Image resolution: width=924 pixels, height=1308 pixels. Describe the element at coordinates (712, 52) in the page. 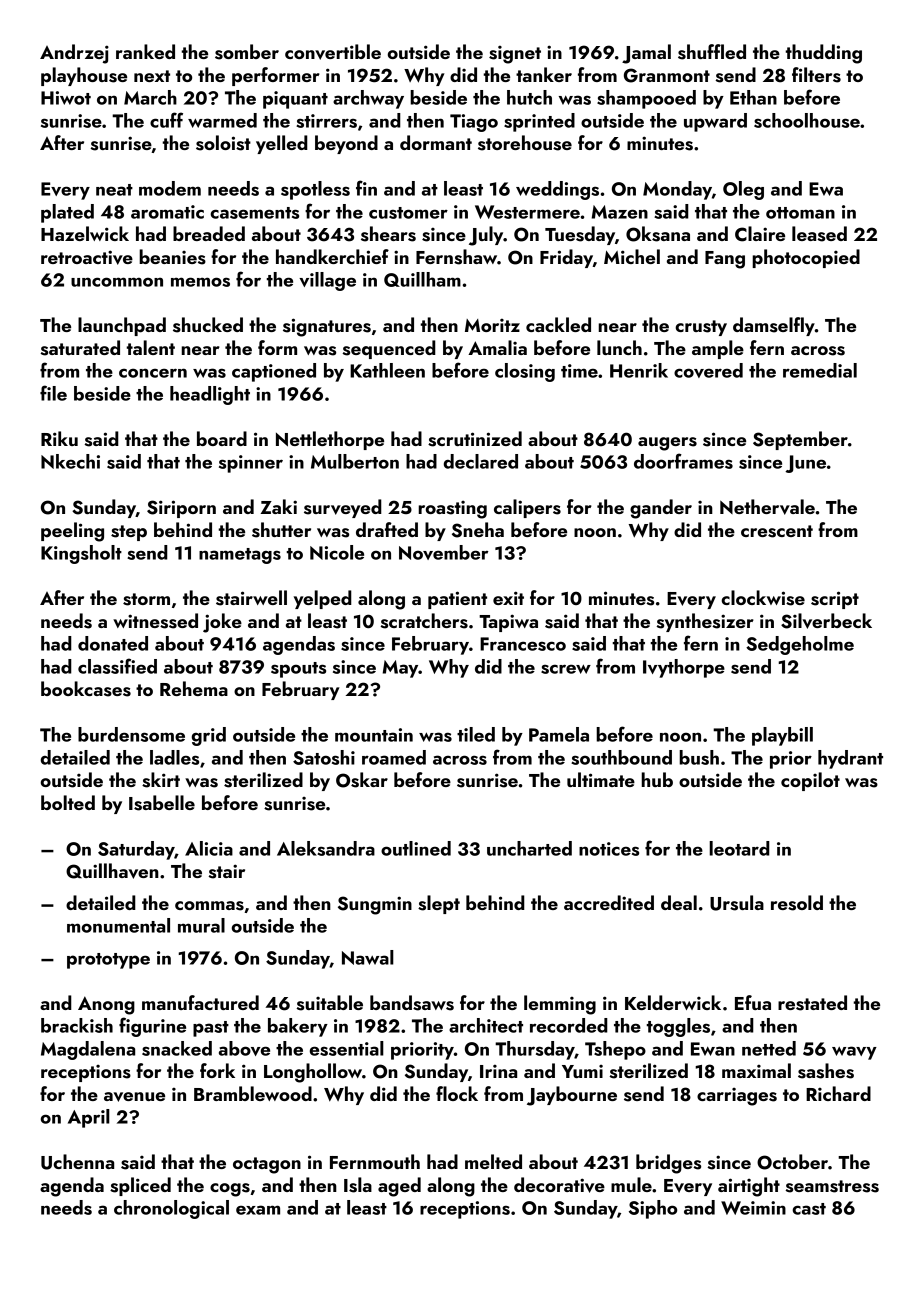

I see `shuffled` at that location.
